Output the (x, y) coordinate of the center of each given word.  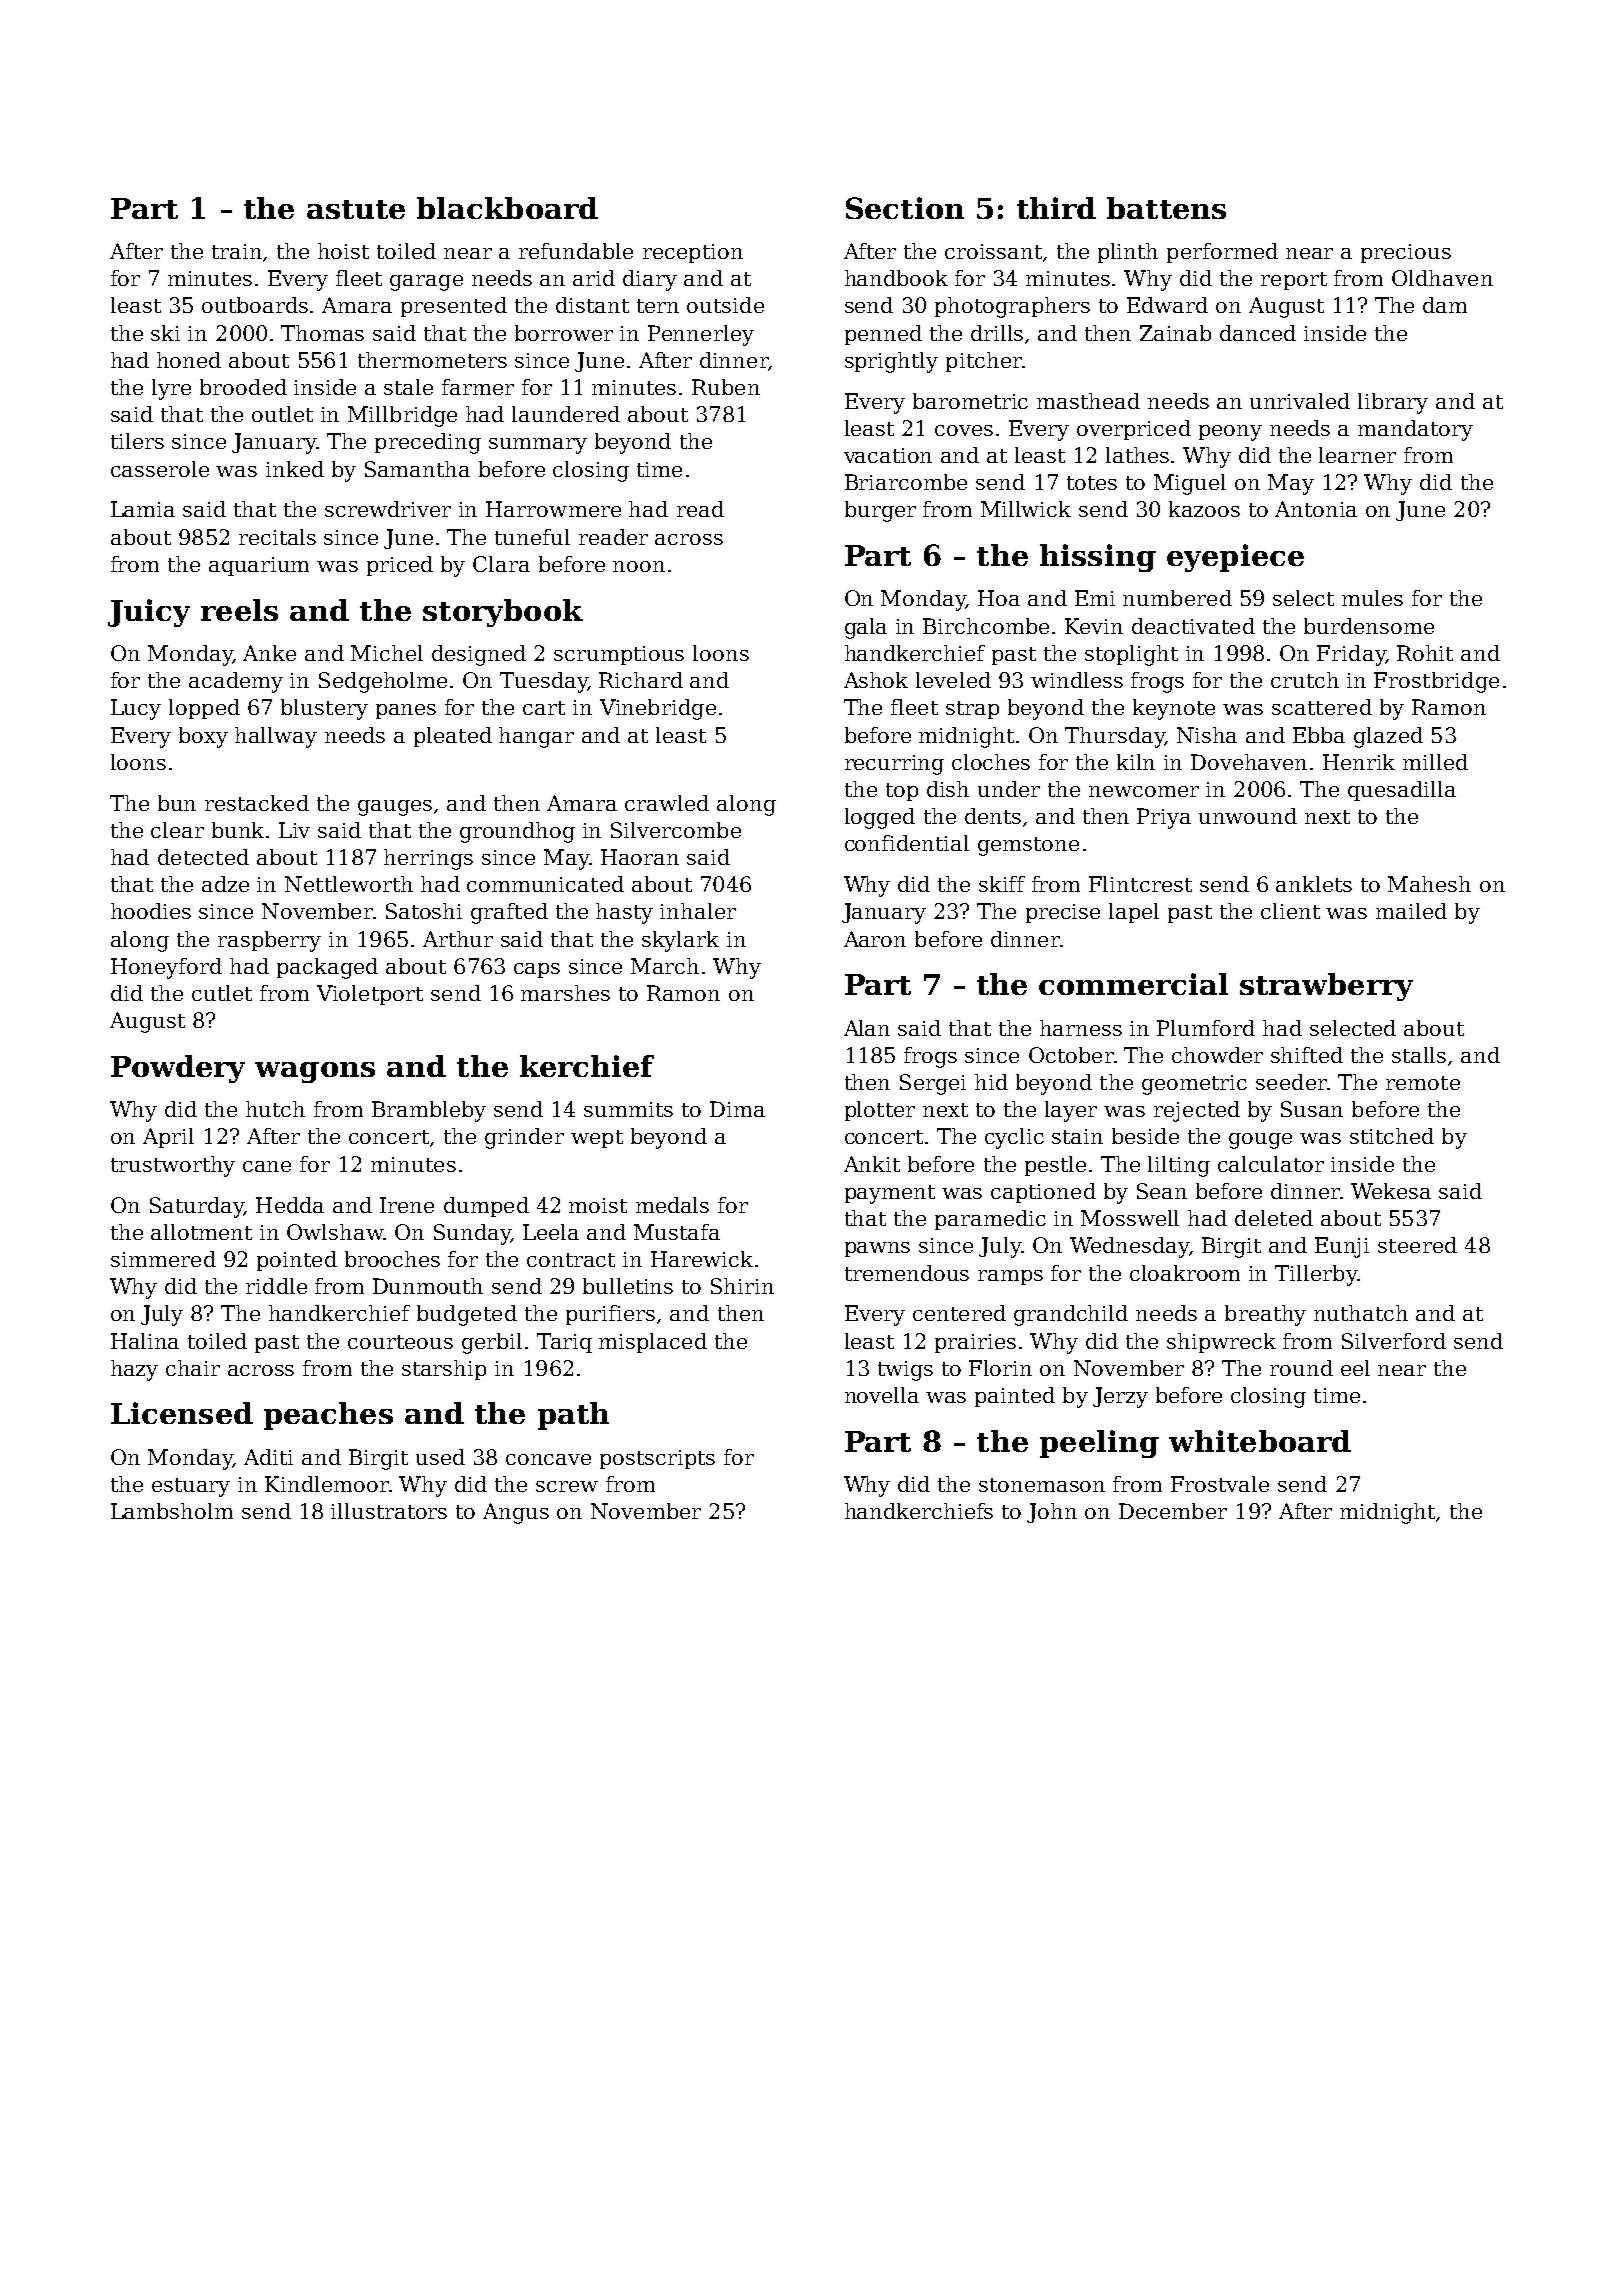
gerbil (492, 1343)
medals (672, 1205)
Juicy (149, 613)
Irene (407, 1205)
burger (880, 511)
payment (890, 1194)
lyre (171, 389)
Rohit (1425, 653)
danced (1258, 333)
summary (538, 446)
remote (1423, 1083)
